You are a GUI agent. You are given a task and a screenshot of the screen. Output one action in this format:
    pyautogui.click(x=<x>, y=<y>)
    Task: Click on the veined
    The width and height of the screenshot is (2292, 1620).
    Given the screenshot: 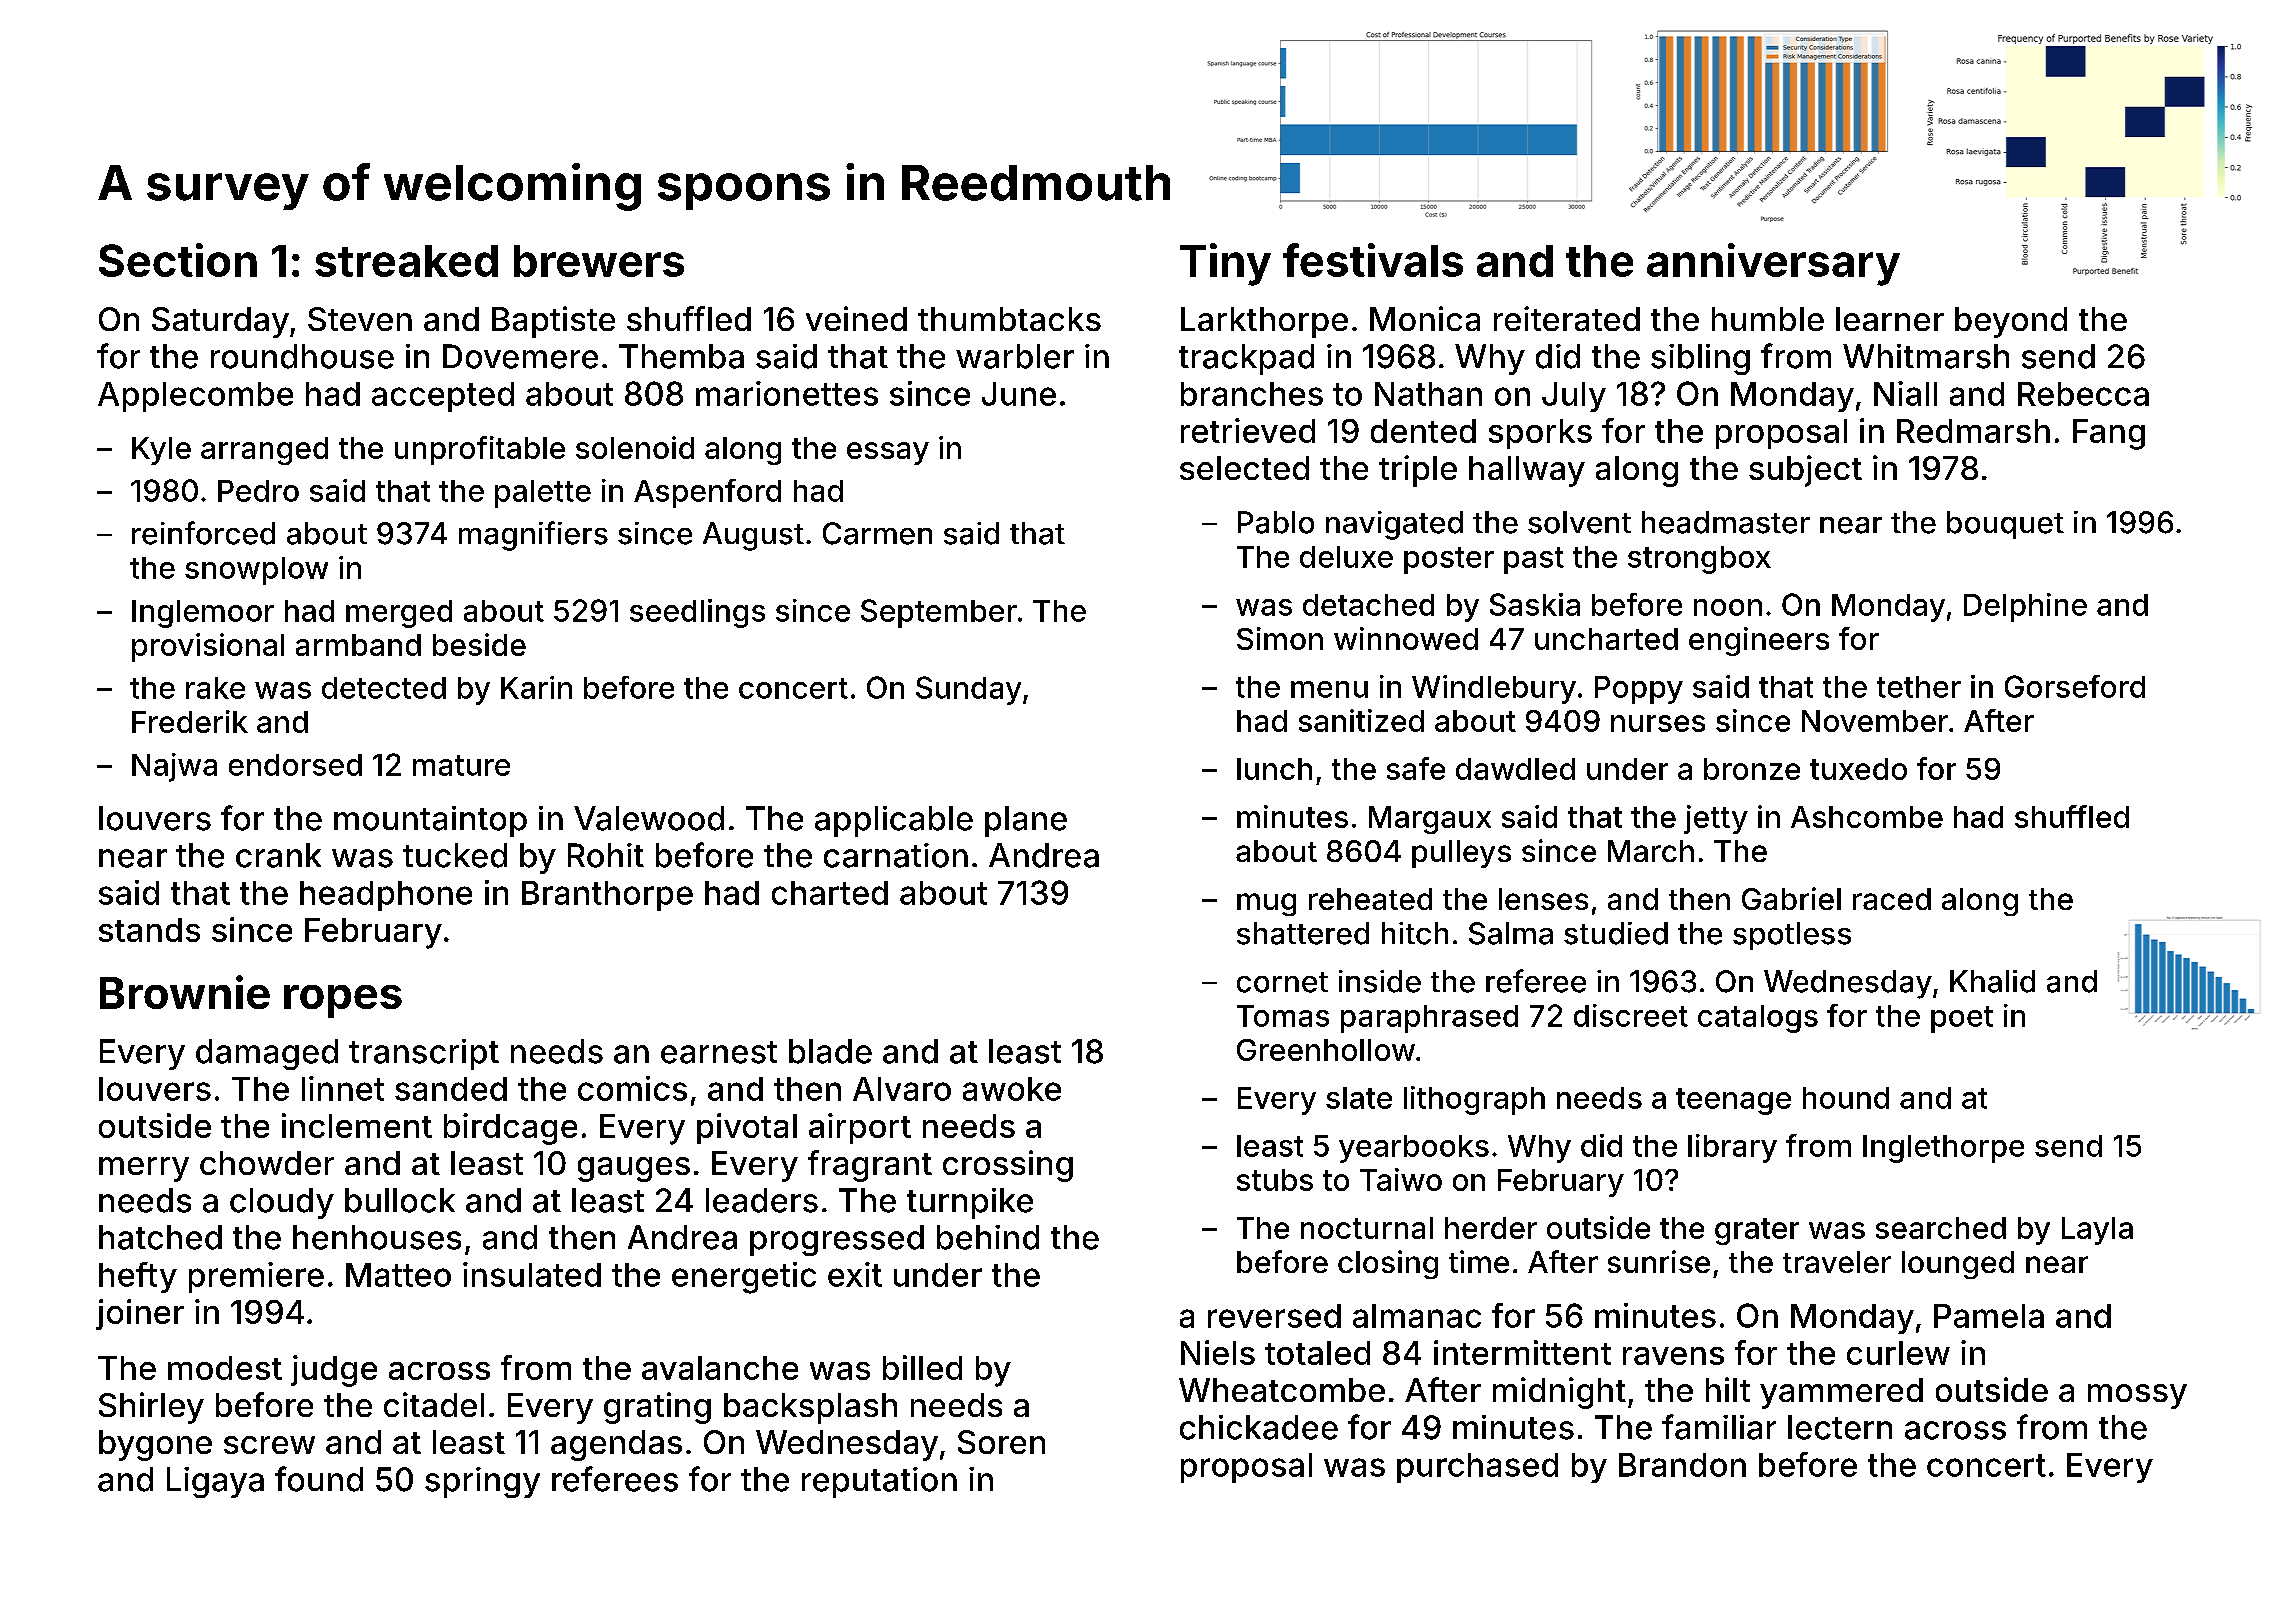 What is the action you would take?
    pyautogui.click(x=856, y=318)
